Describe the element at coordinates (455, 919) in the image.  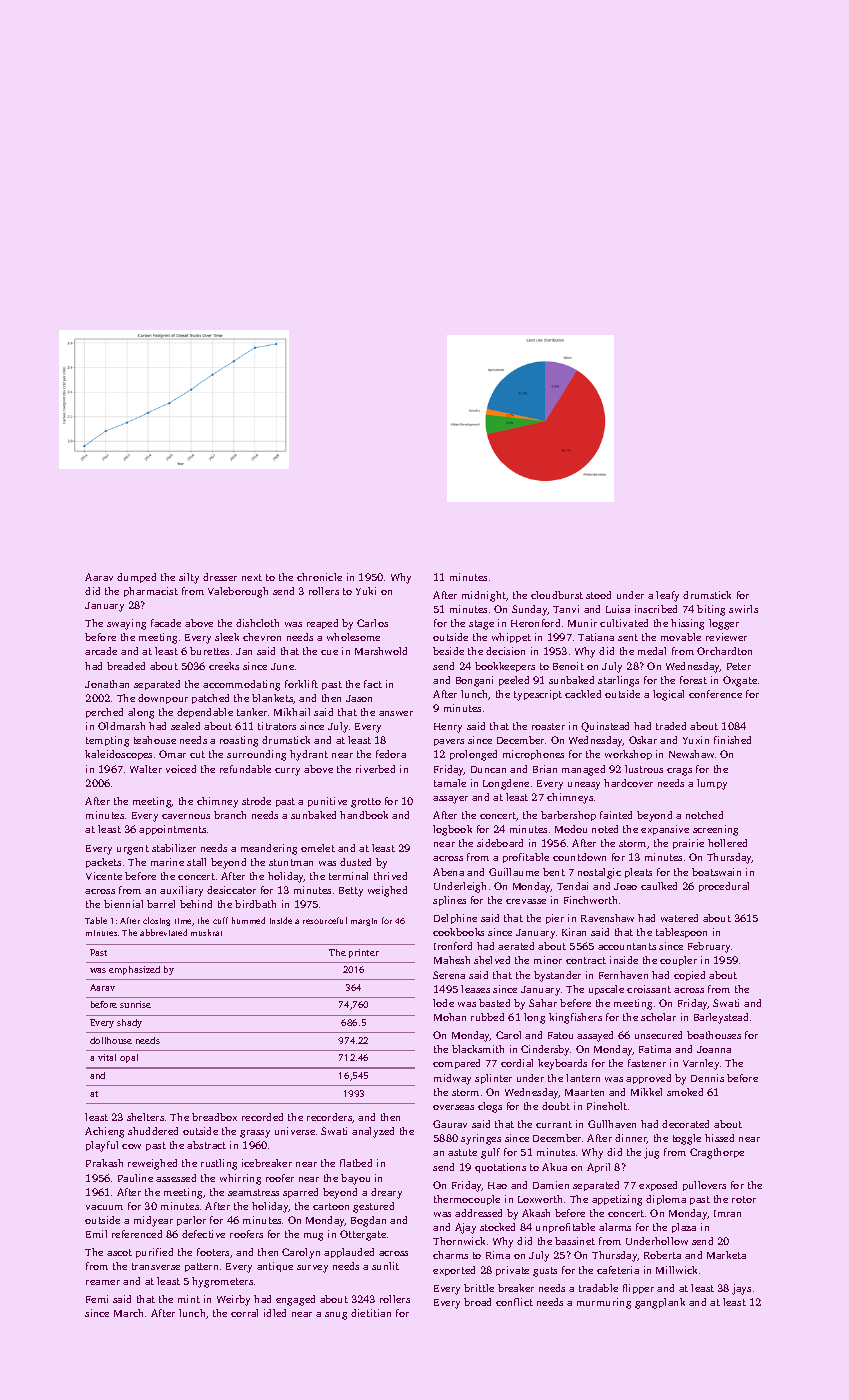
I see `Delphine` at that location.
